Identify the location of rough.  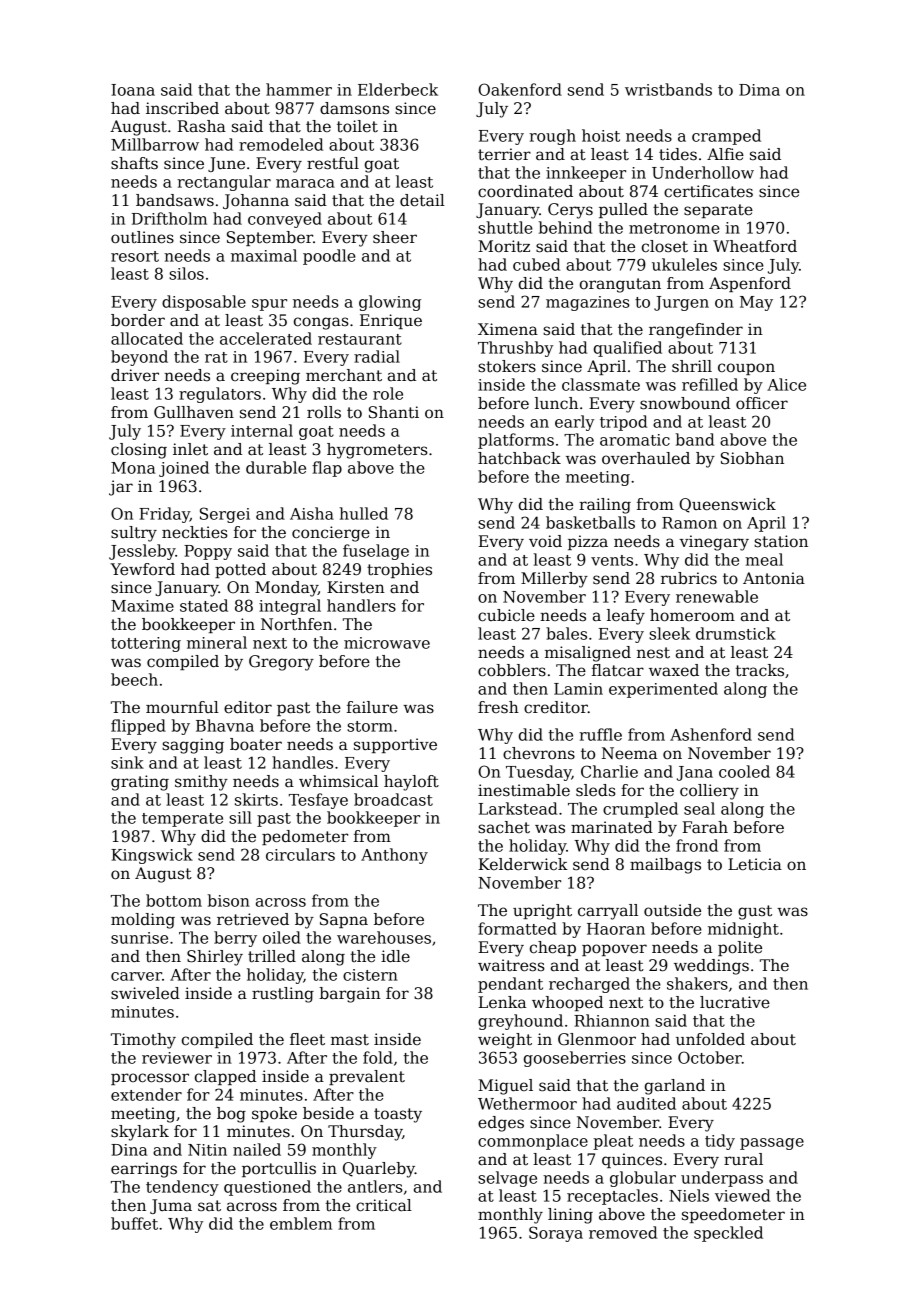
(552, 137).
